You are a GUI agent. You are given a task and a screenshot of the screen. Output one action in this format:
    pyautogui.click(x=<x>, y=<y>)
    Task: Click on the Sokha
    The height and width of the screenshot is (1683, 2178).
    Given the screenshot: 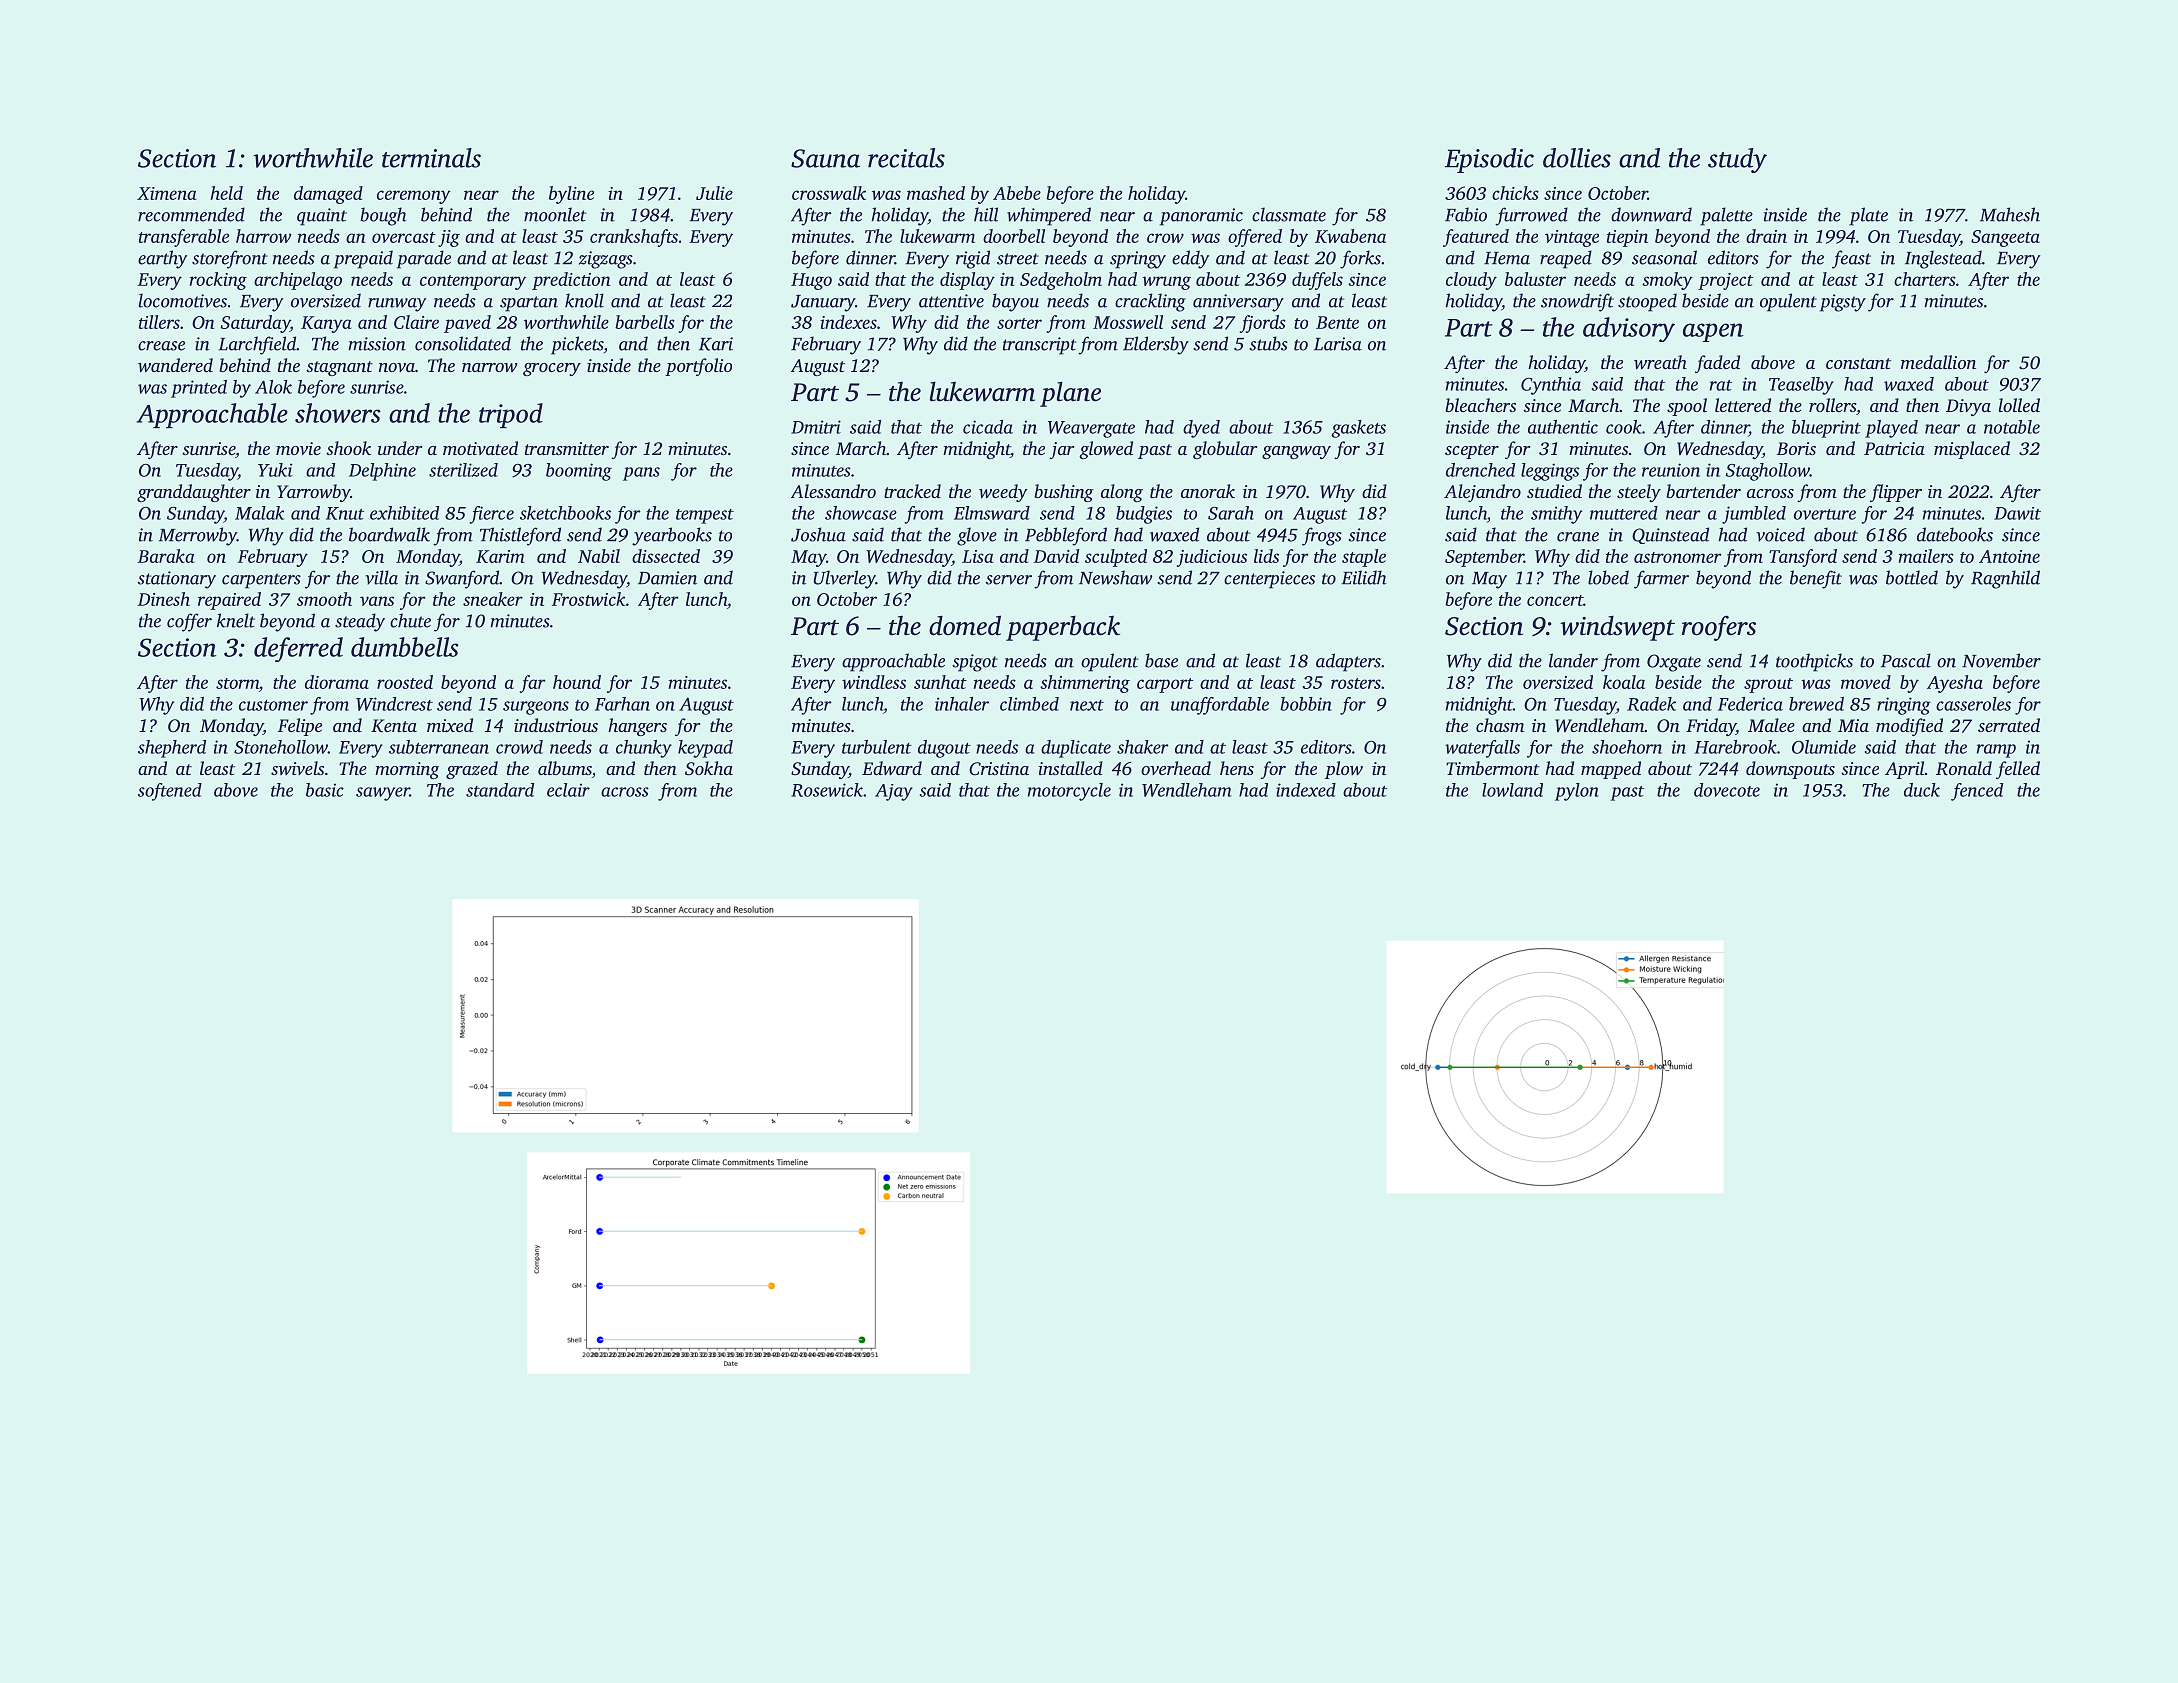 What is the action you would take?
    pyautogui.click(x=709, y=768)
